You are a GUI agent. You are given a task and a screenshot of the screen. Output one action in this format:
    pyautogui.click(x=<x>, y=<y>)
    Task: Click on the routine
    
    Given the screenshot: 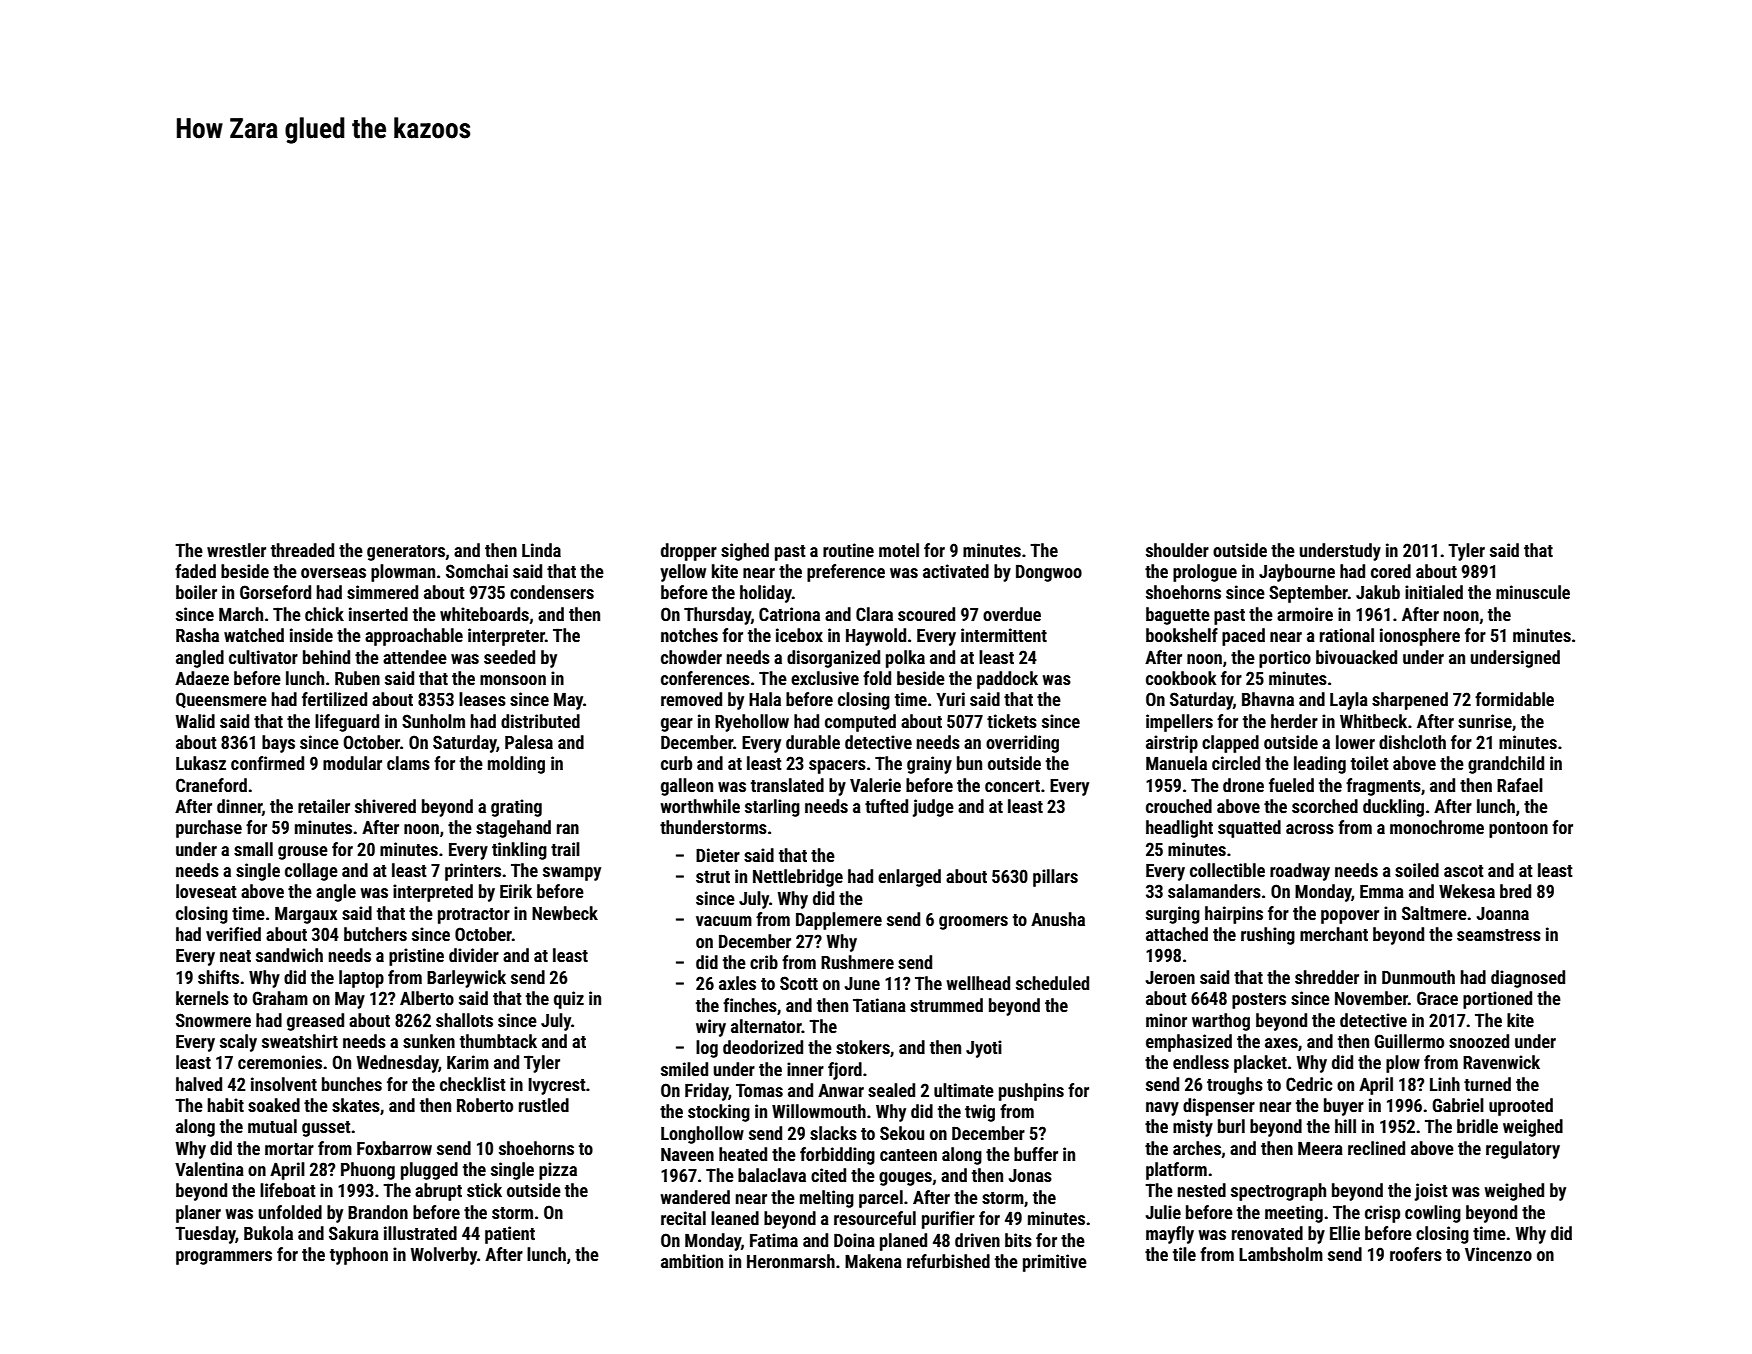 What is the action you would take?
    pyautogui.click(x=848, y=550)
